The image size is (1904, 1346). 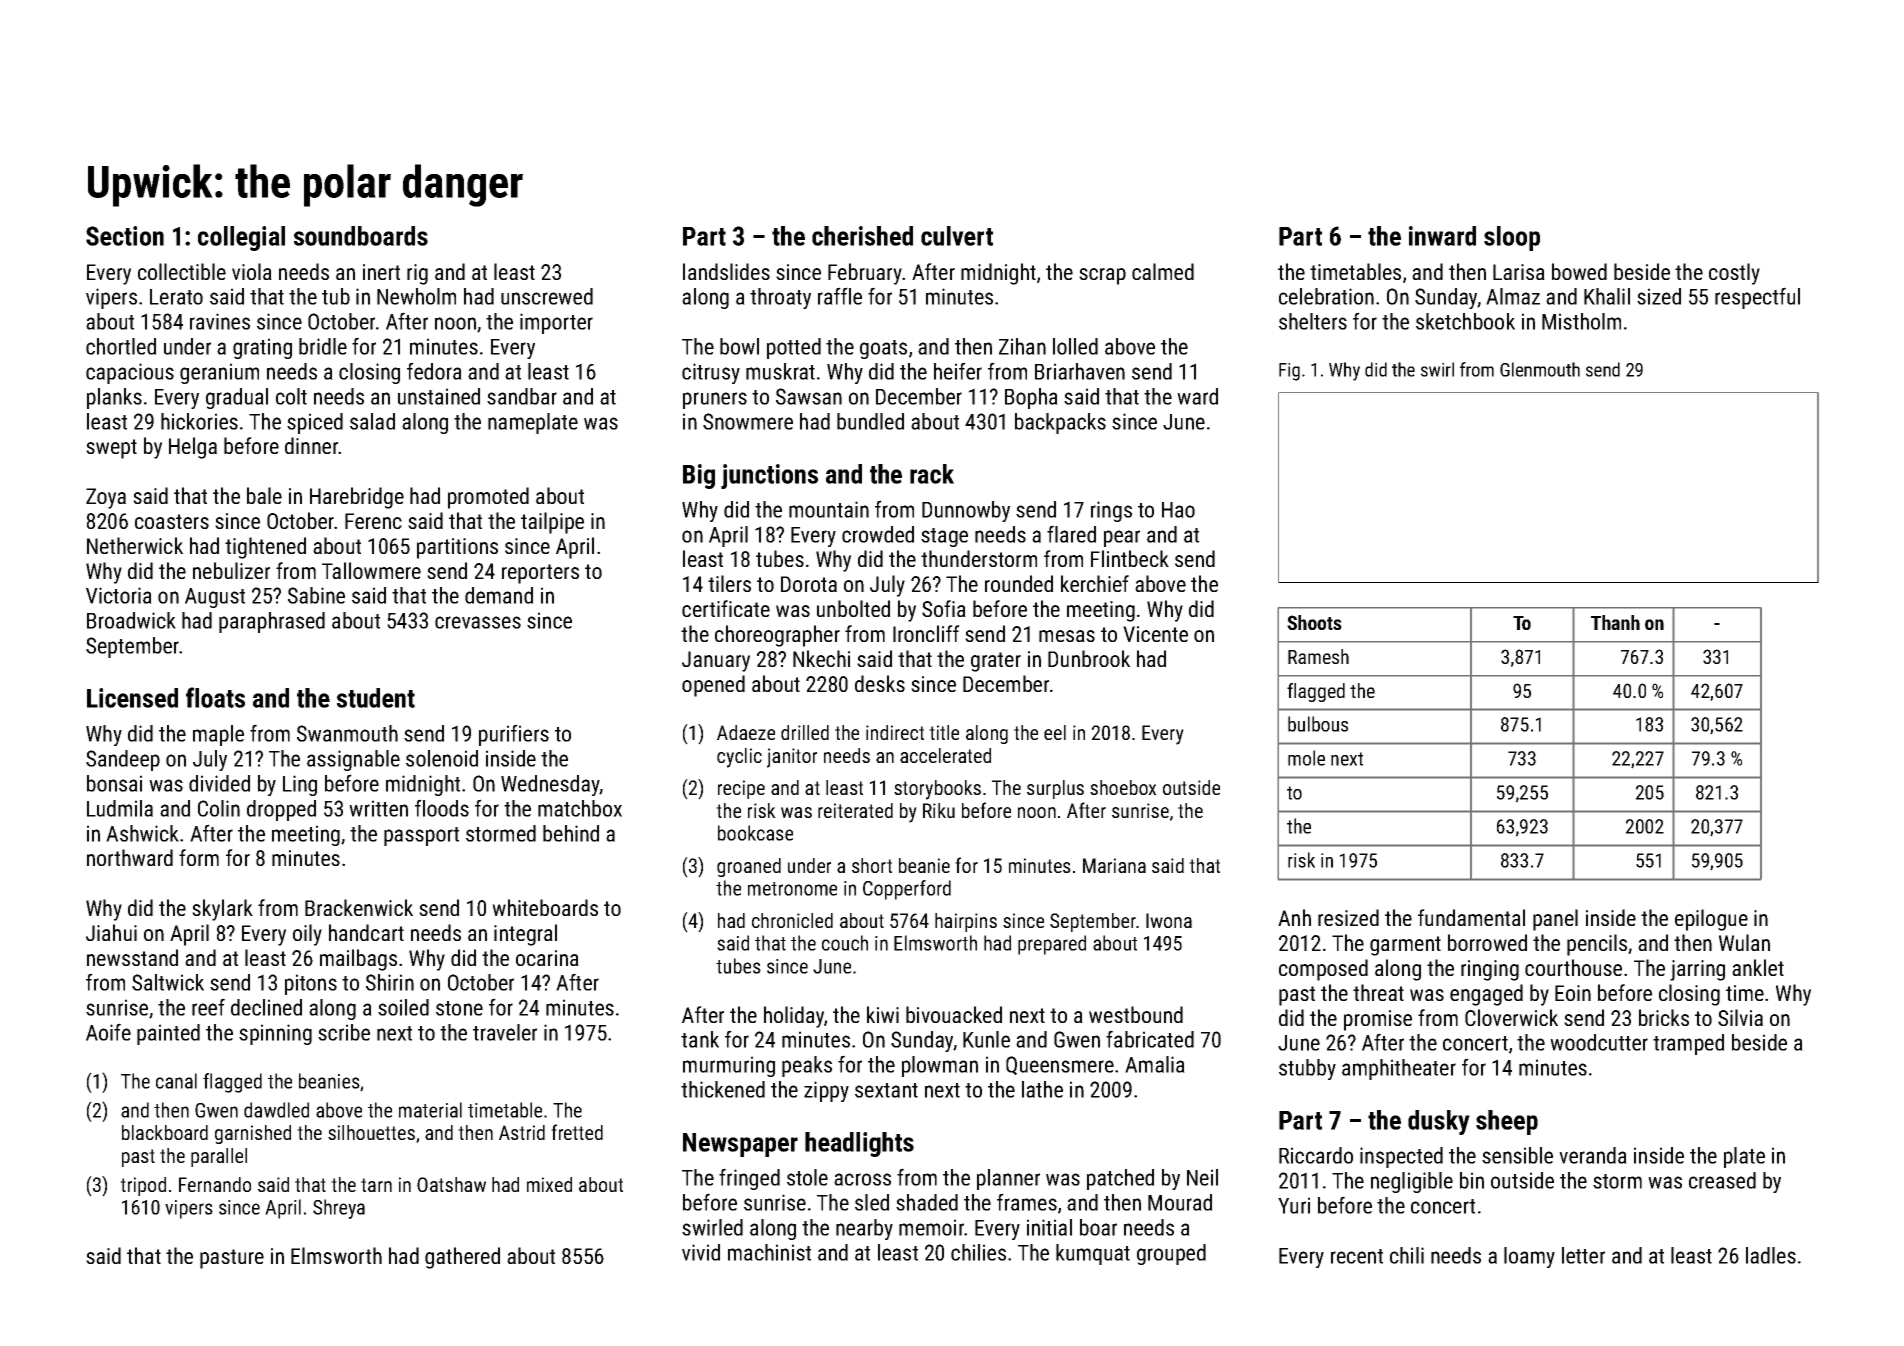 What do you see at coordinates (944, 608) in the screenshot?
I see `Sofia` at bounding box center [944, 608].
